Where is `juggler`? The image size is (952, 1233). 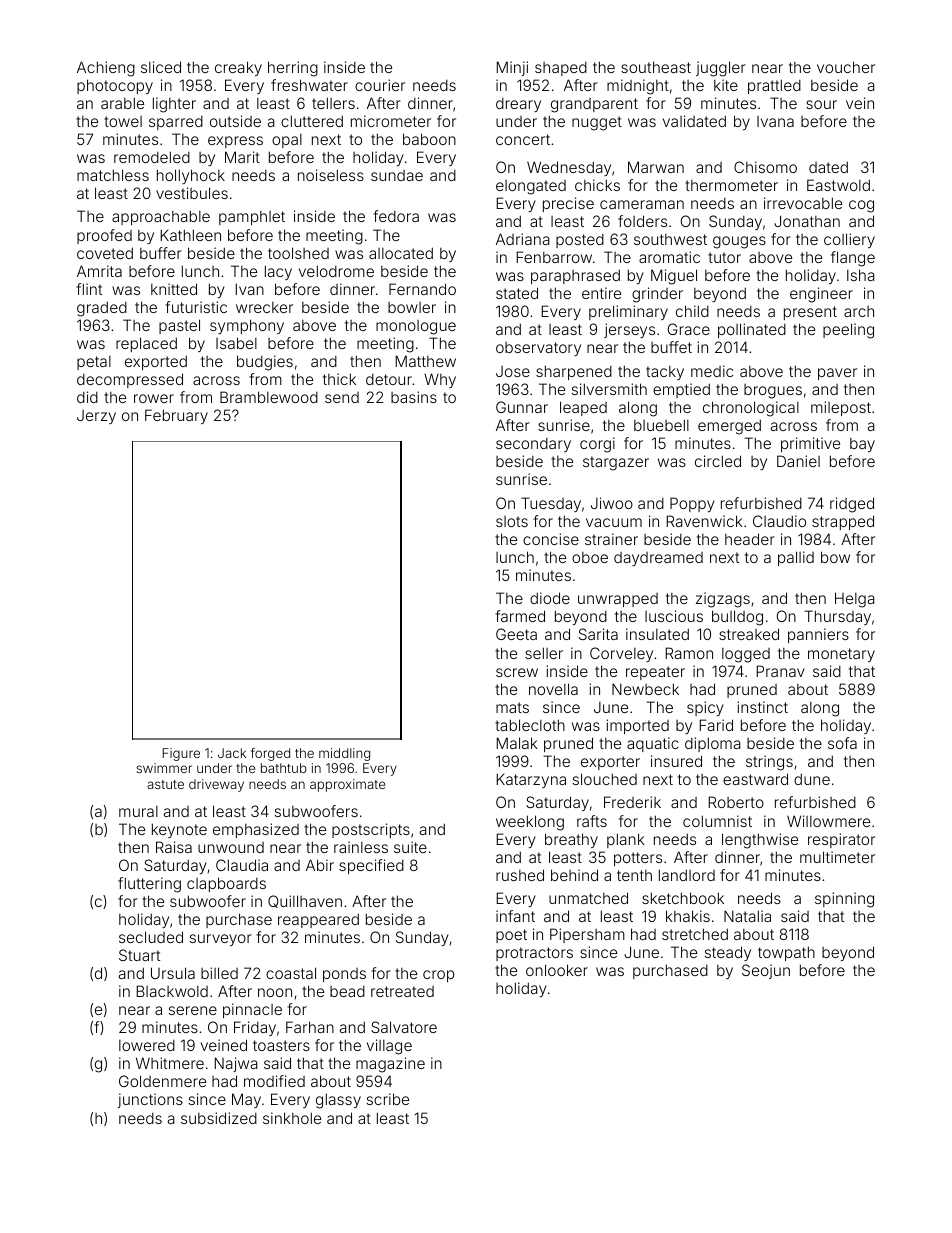 juggler is located at coordinates (721, 69).
